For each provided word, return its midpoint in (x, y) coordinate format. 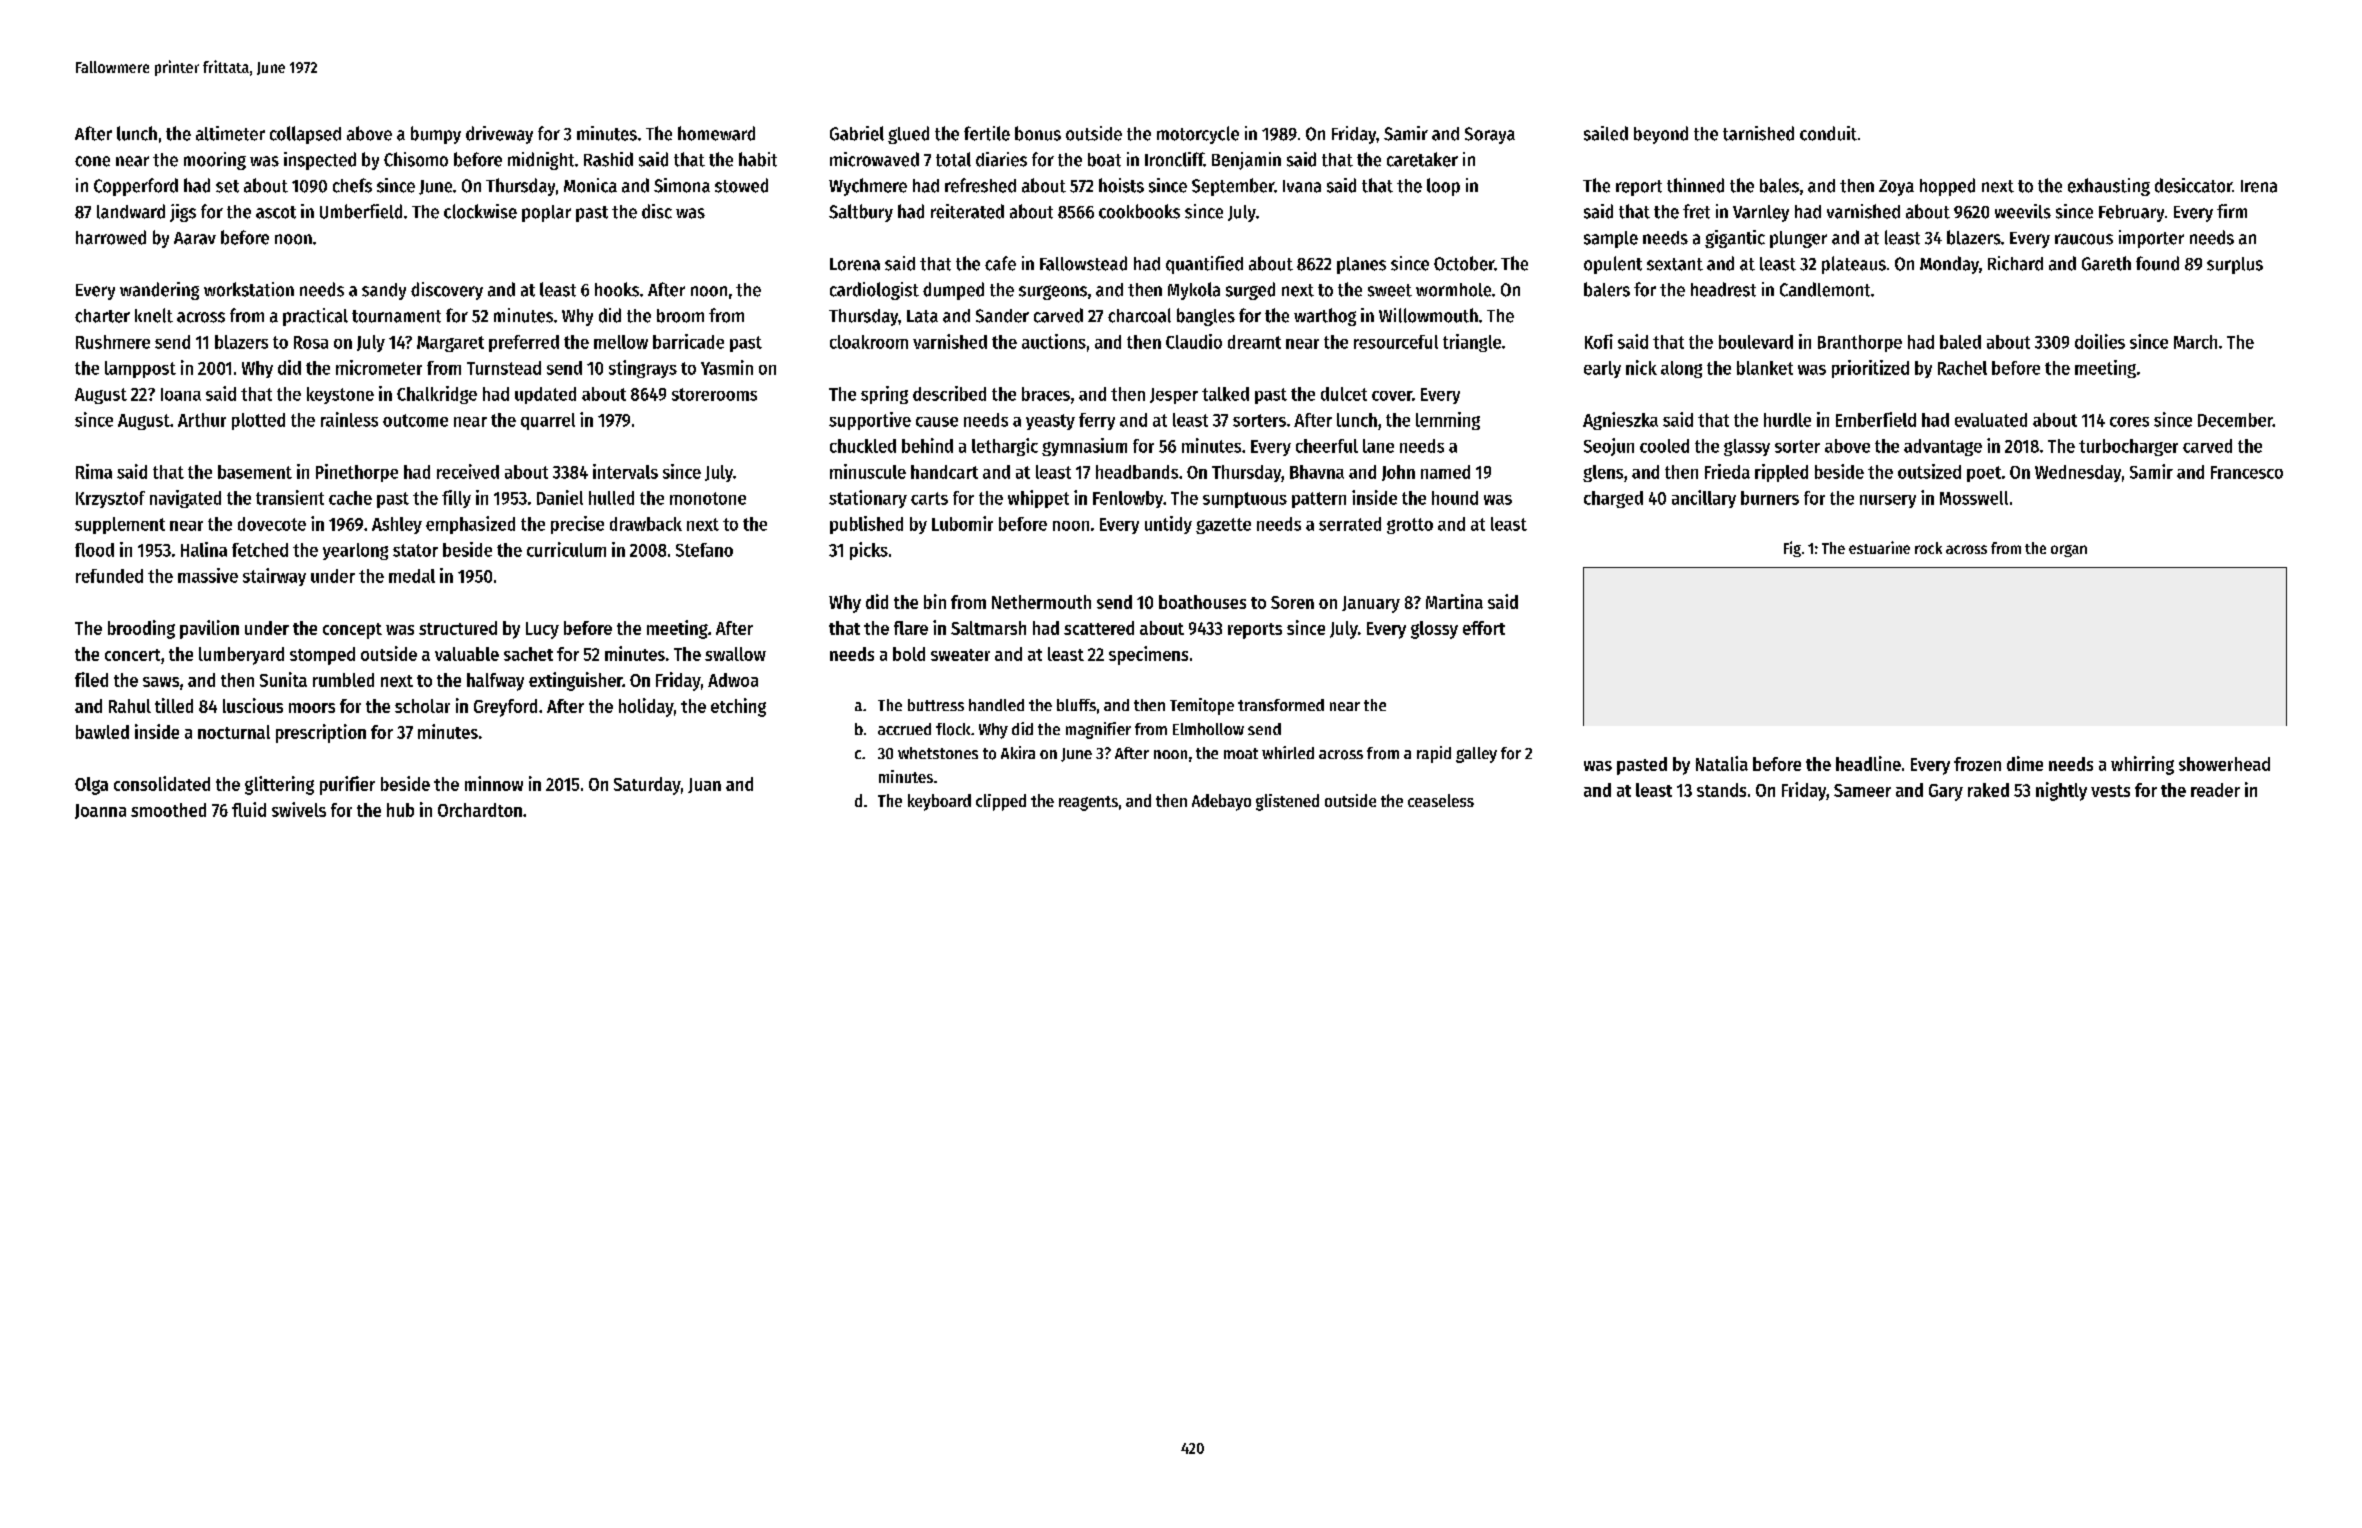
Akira (1018, 752)
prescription (321, 733)
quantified (1204, 265)
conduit (1828, 133)
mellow (621, 342)
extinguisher (576, 681)
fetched (260, 550)
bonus (1038, 133)
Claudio (1194, 341)
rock (1928, 548)
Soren (1292, 602)
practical (315, 317)
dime (2025, 763)
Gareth (2106, 263)
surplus (2235, 265)
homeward (716, 133)
